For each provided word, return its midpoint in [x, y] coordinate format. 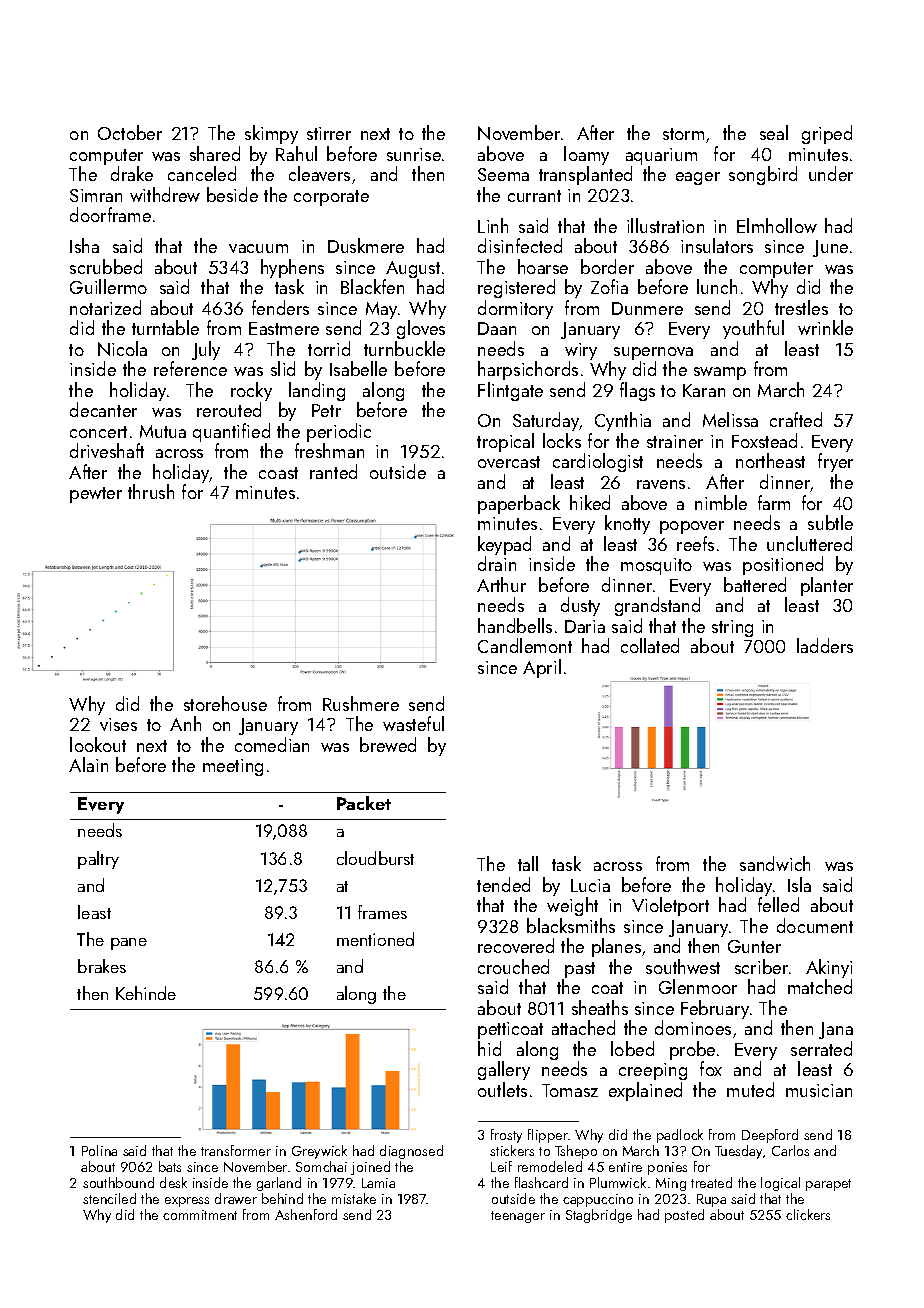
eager [698, 178]
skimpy [271, 134]
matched [820, 986]
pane [129, 944]
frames [382, 912]
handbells [515, 625]
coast [278, 473]
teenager [518, 1217]
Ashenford [306, 1214]
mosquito [656, 566]
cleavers [319, 173]
